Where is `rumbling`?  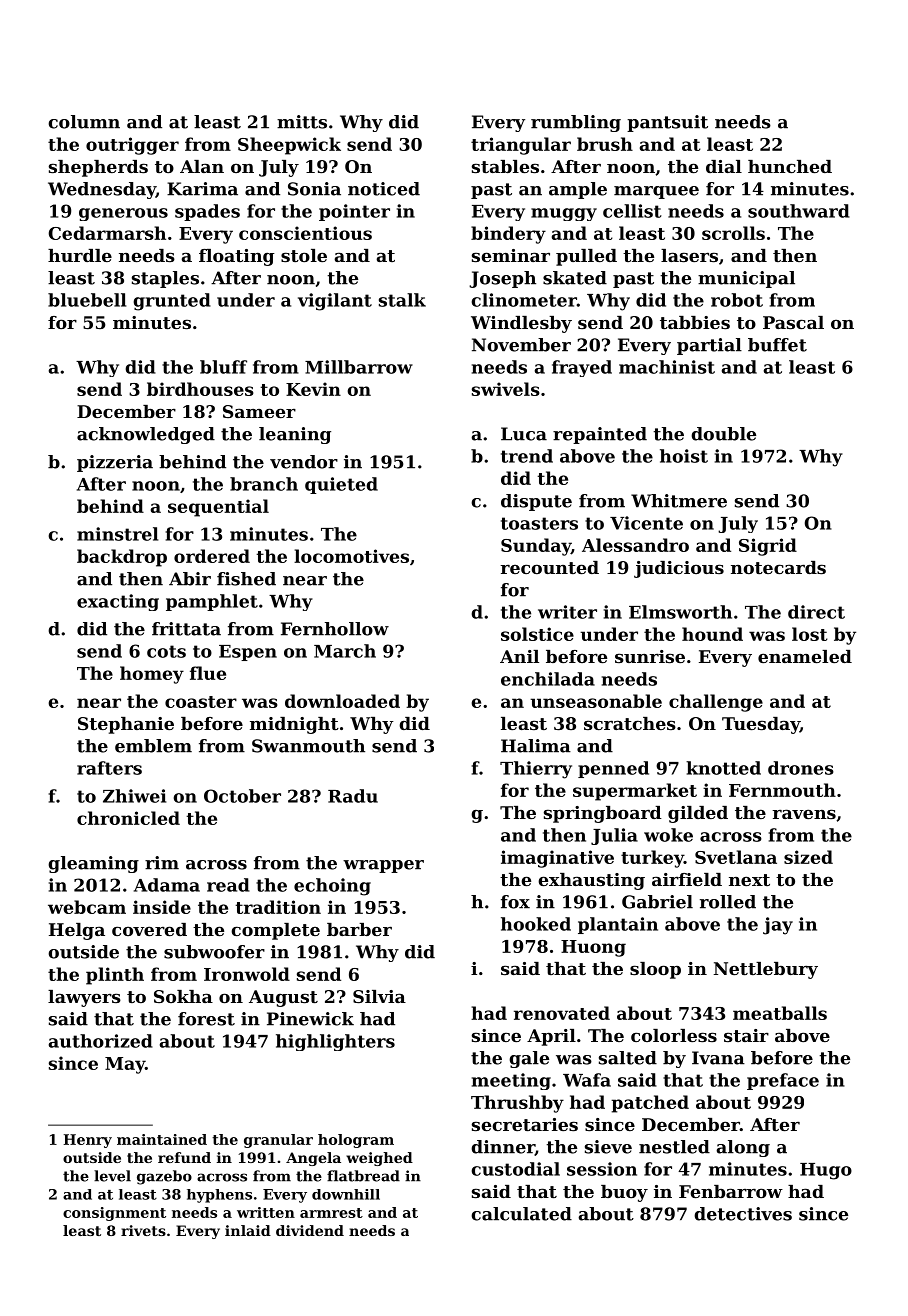
rumbling is located at coordinates (576, 123).
